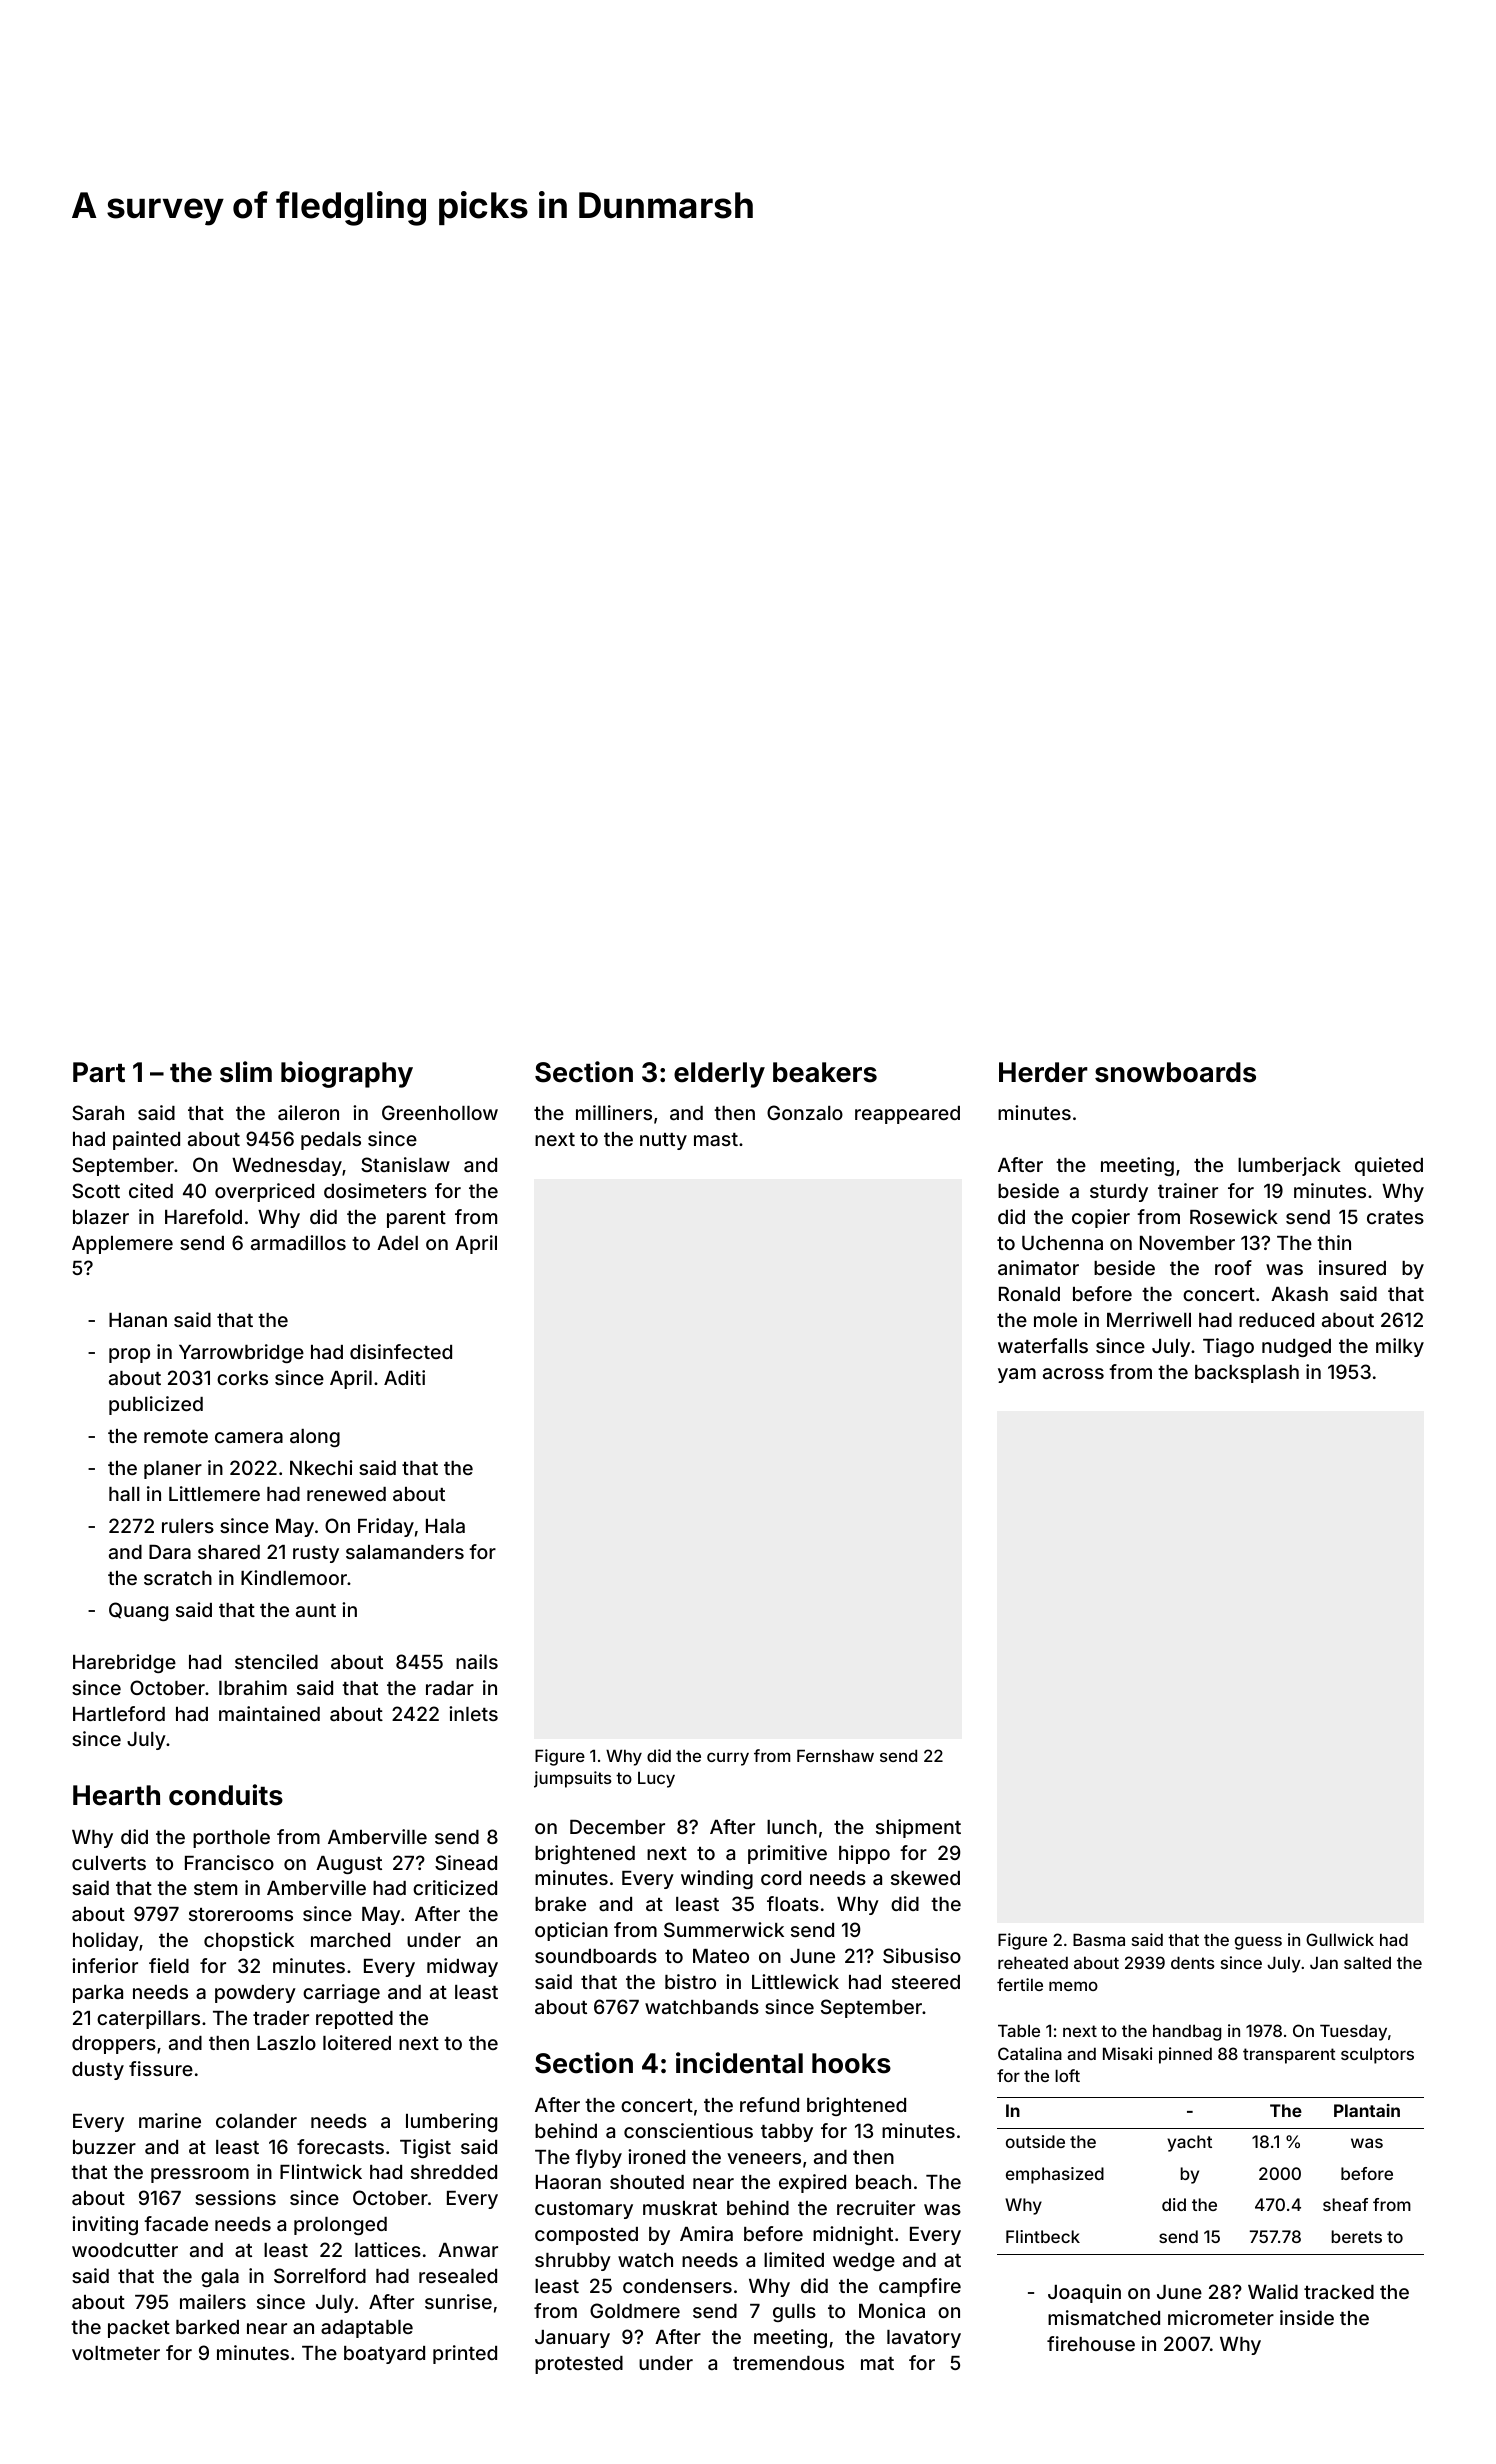 The height and width of the document is (2464, 1496). I want to click on voltmeter, so click(116, 2353).
